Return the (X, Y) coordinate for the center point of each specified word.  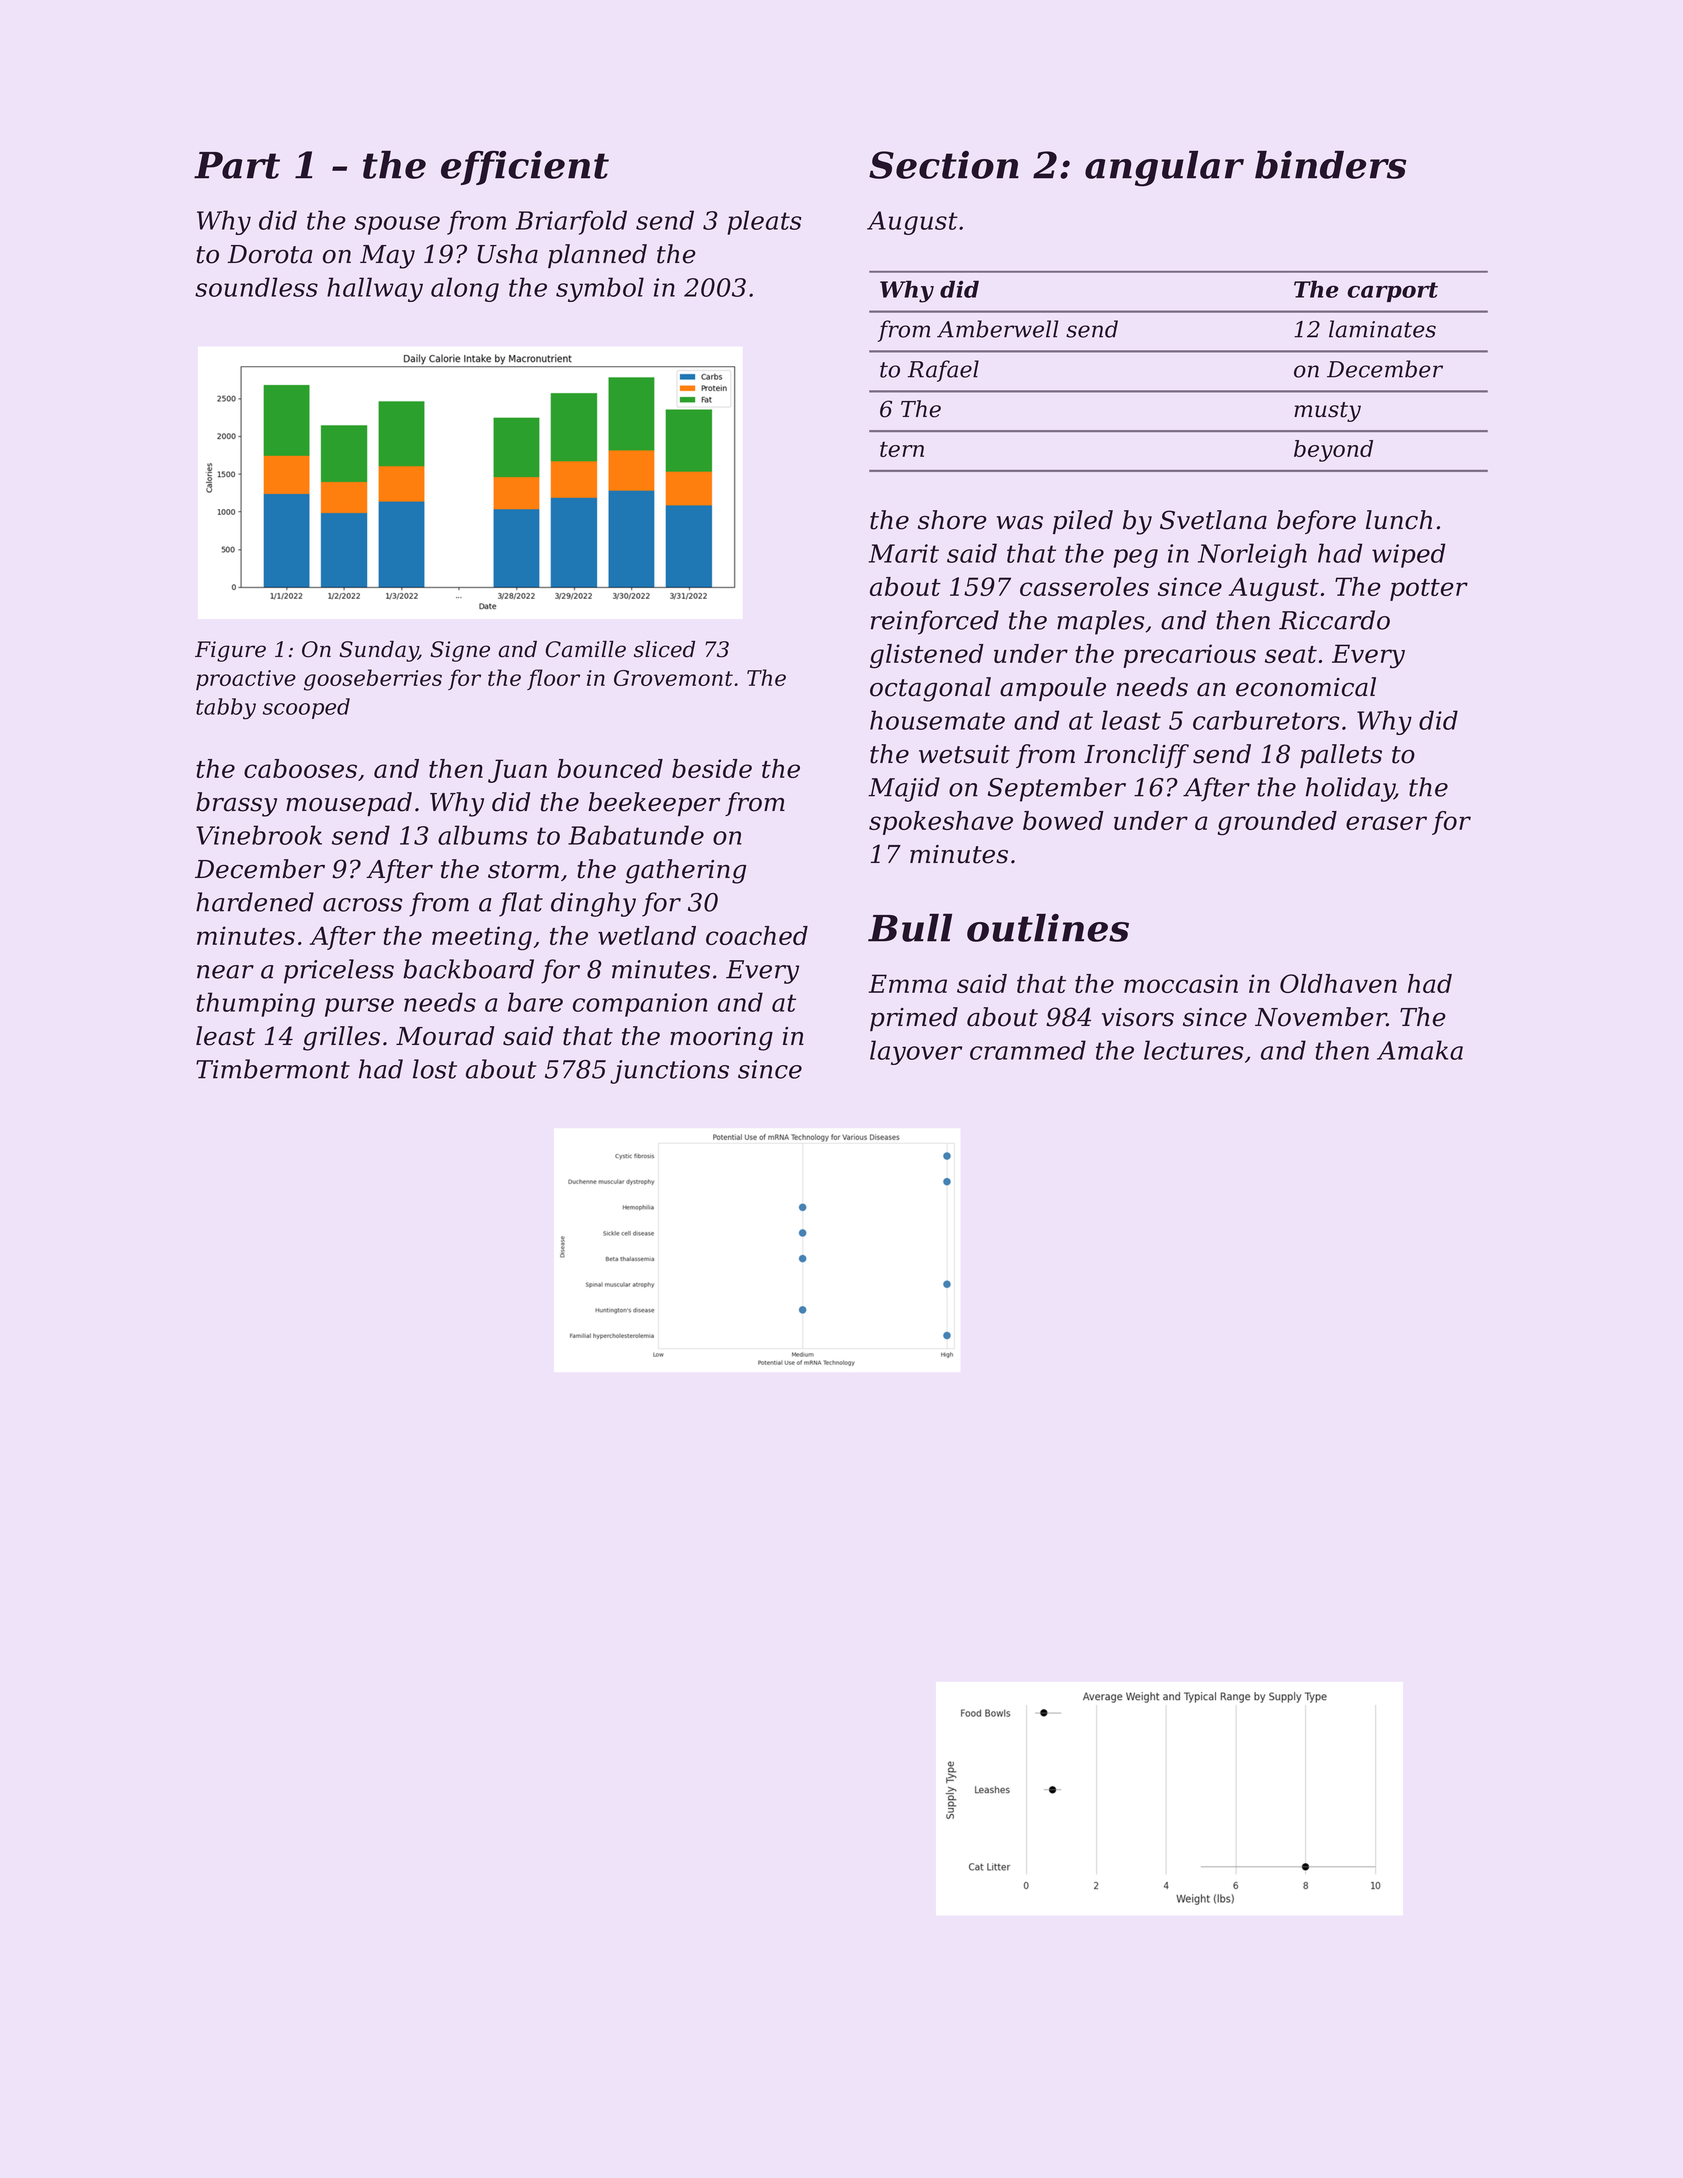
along (465, 289)
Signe (460, 651)
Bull (910, 928)
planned (597, 256)
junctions (669, 1072)
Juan (517, 771)
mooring (721, 1039)
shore (952, 520)
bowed (1063, 820)
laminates (1382, 329)
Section (944, 165)
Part (237, 165)
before (1316, 522)
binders (1330, 165)
